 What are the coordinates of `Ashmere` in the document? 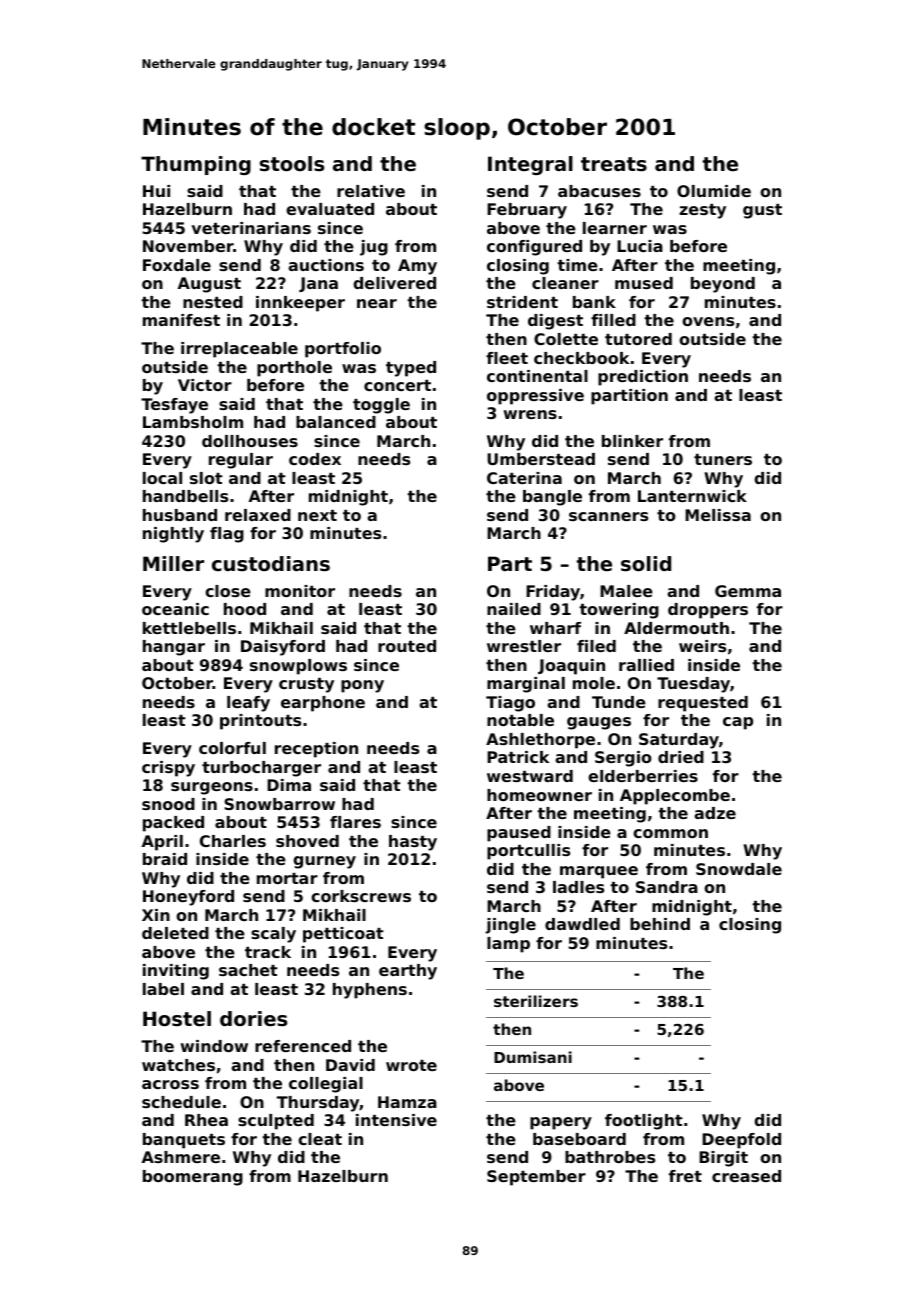 It's located at (181, 1157).
